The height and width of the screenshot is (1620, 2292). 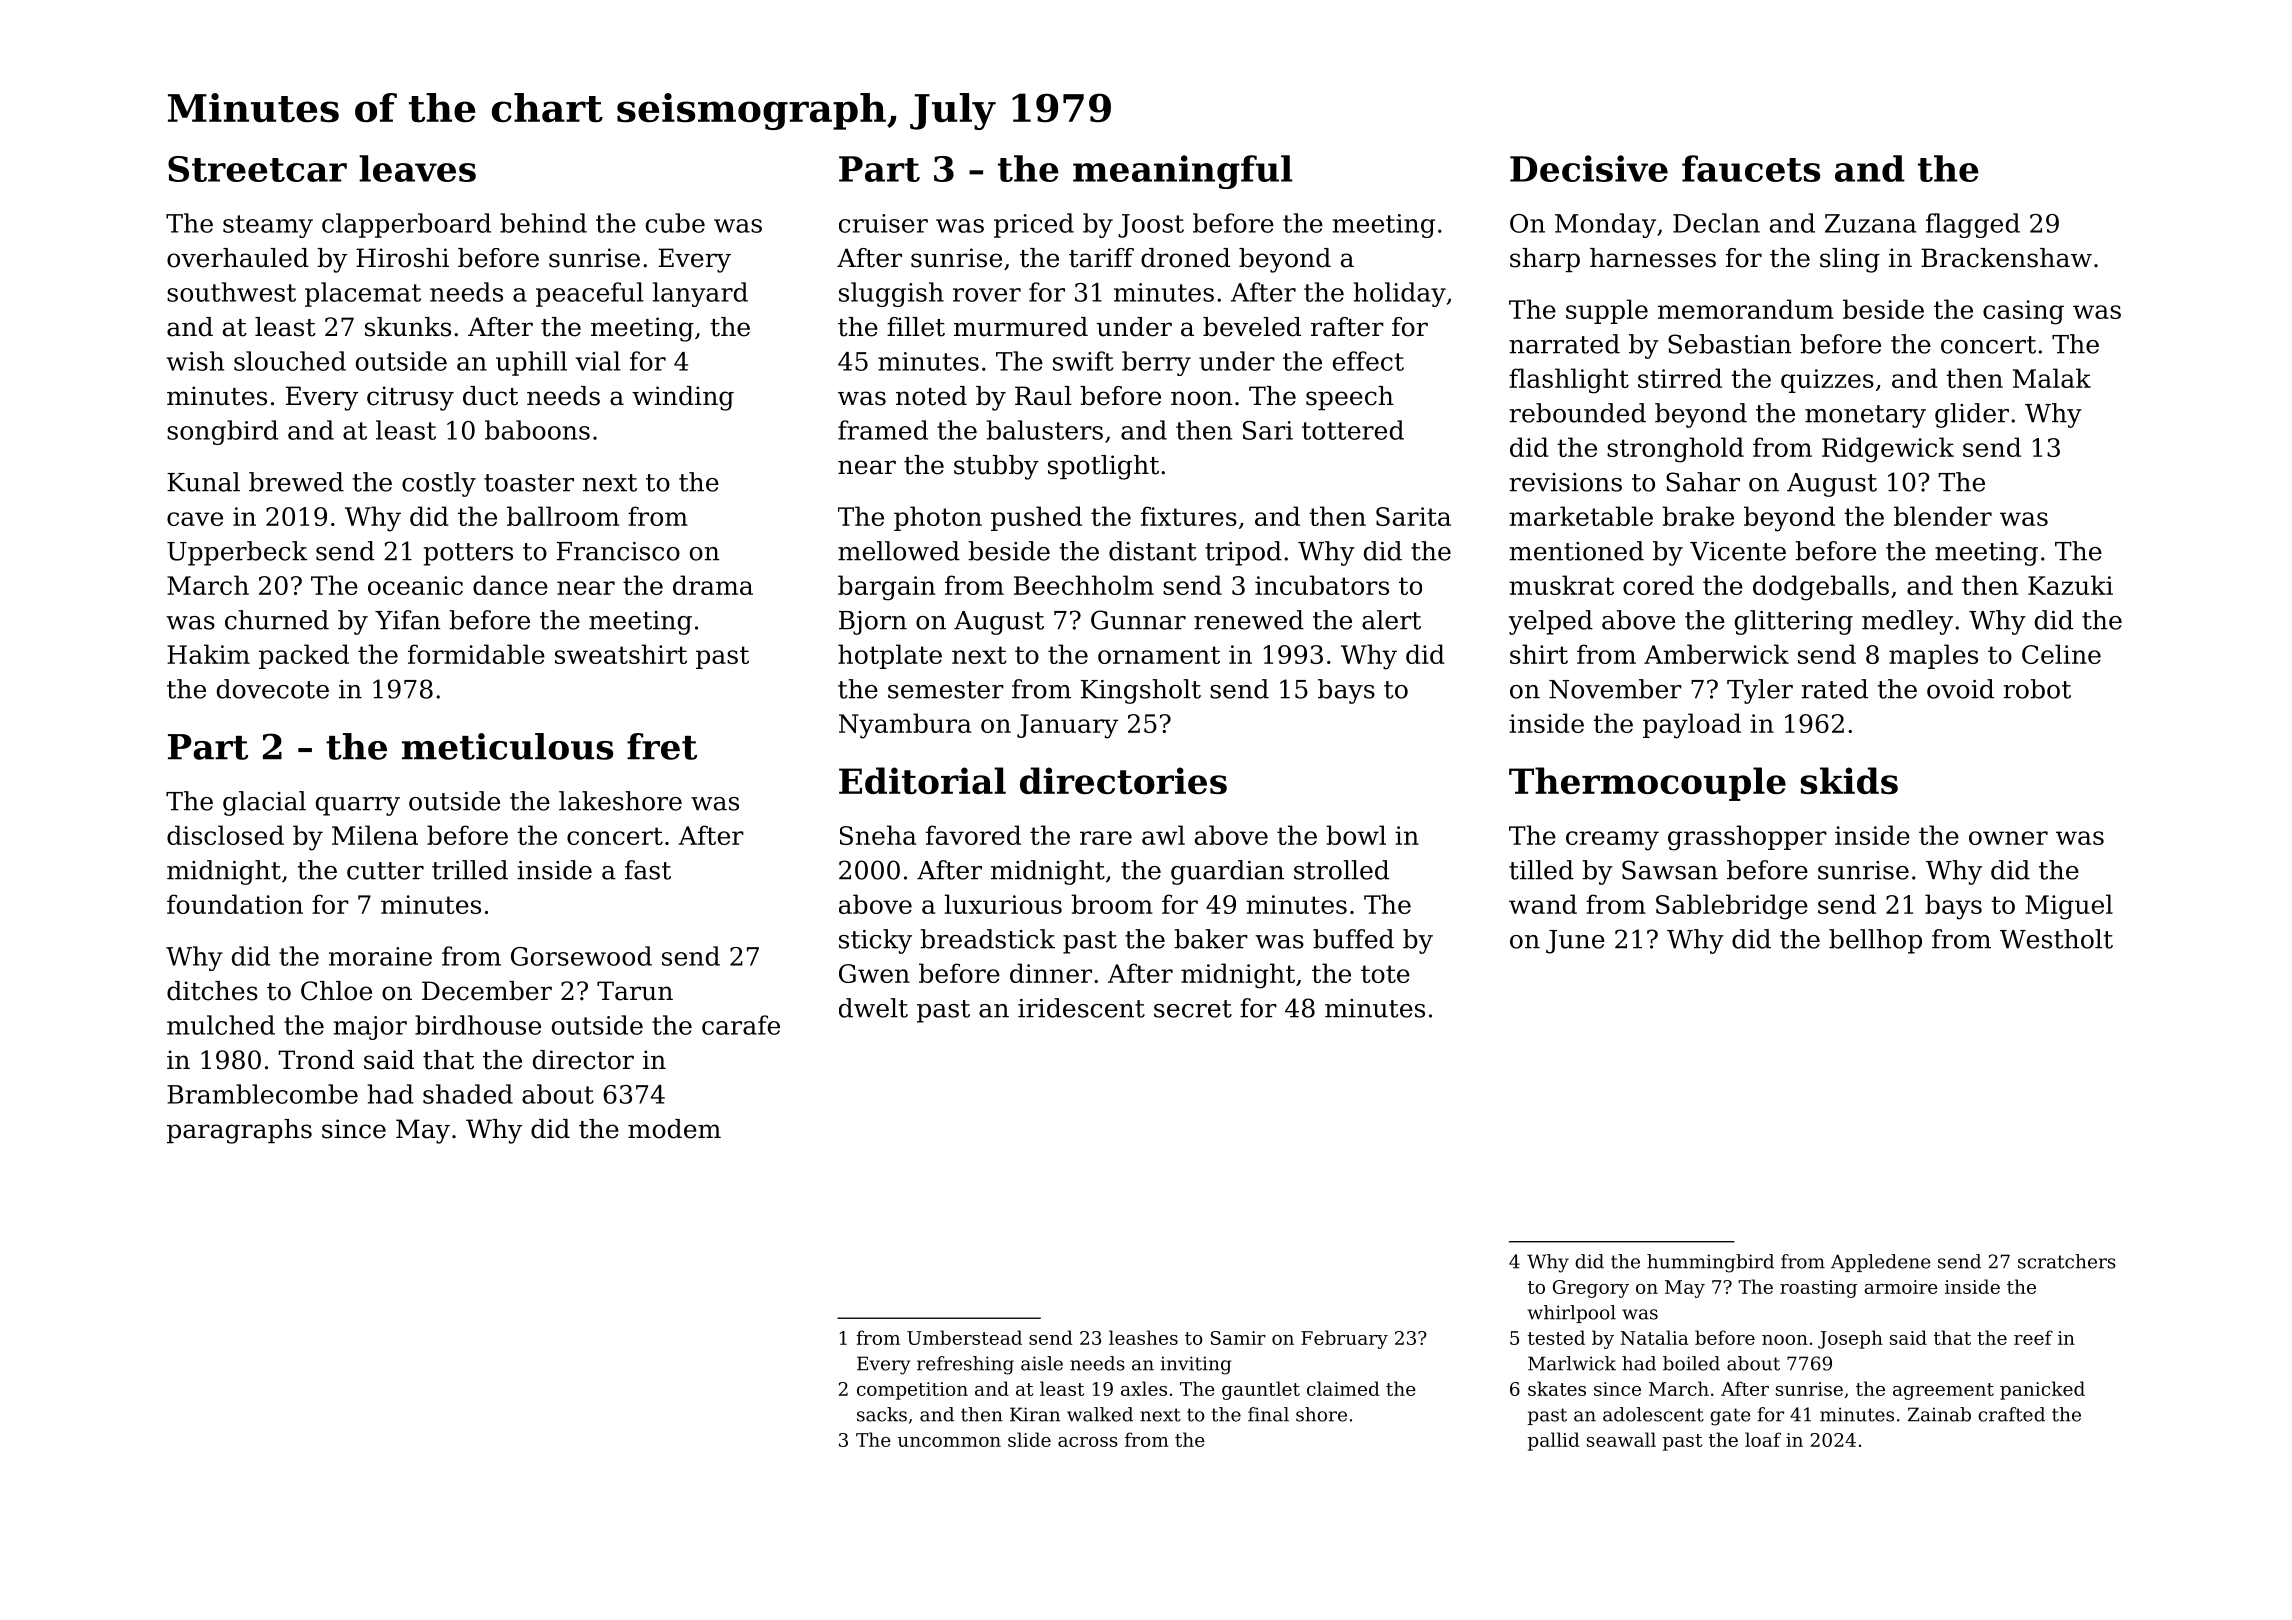 What do you see at coordinates (1747, 838) in the screenshot?
I see `grasshopper` at bounding box center [1747, 838].
